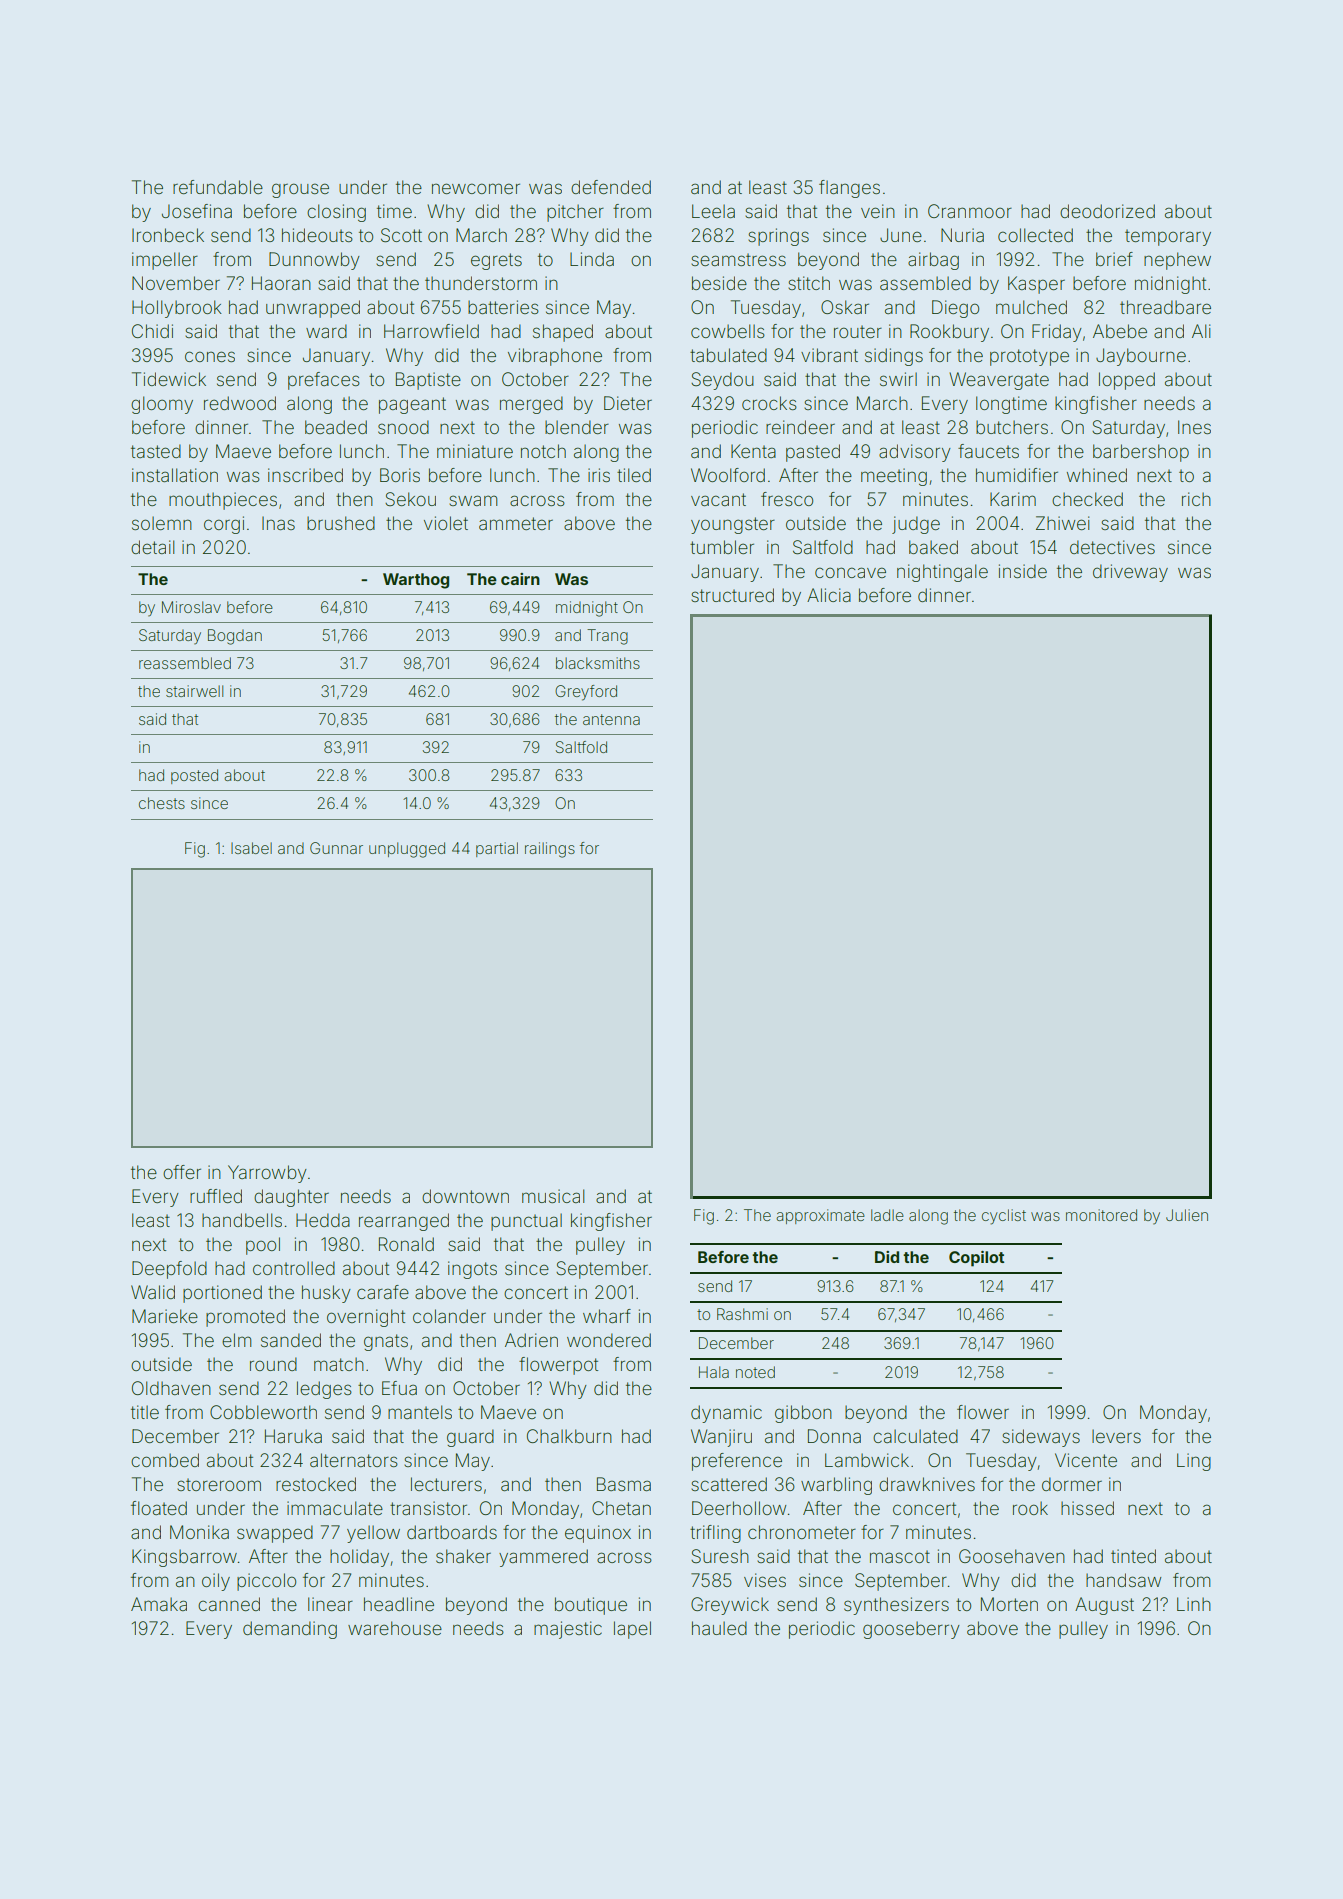  What do you see at coordinates (407, 850) in the image?
I see `unplugged` at bounding box center [407, 850].
